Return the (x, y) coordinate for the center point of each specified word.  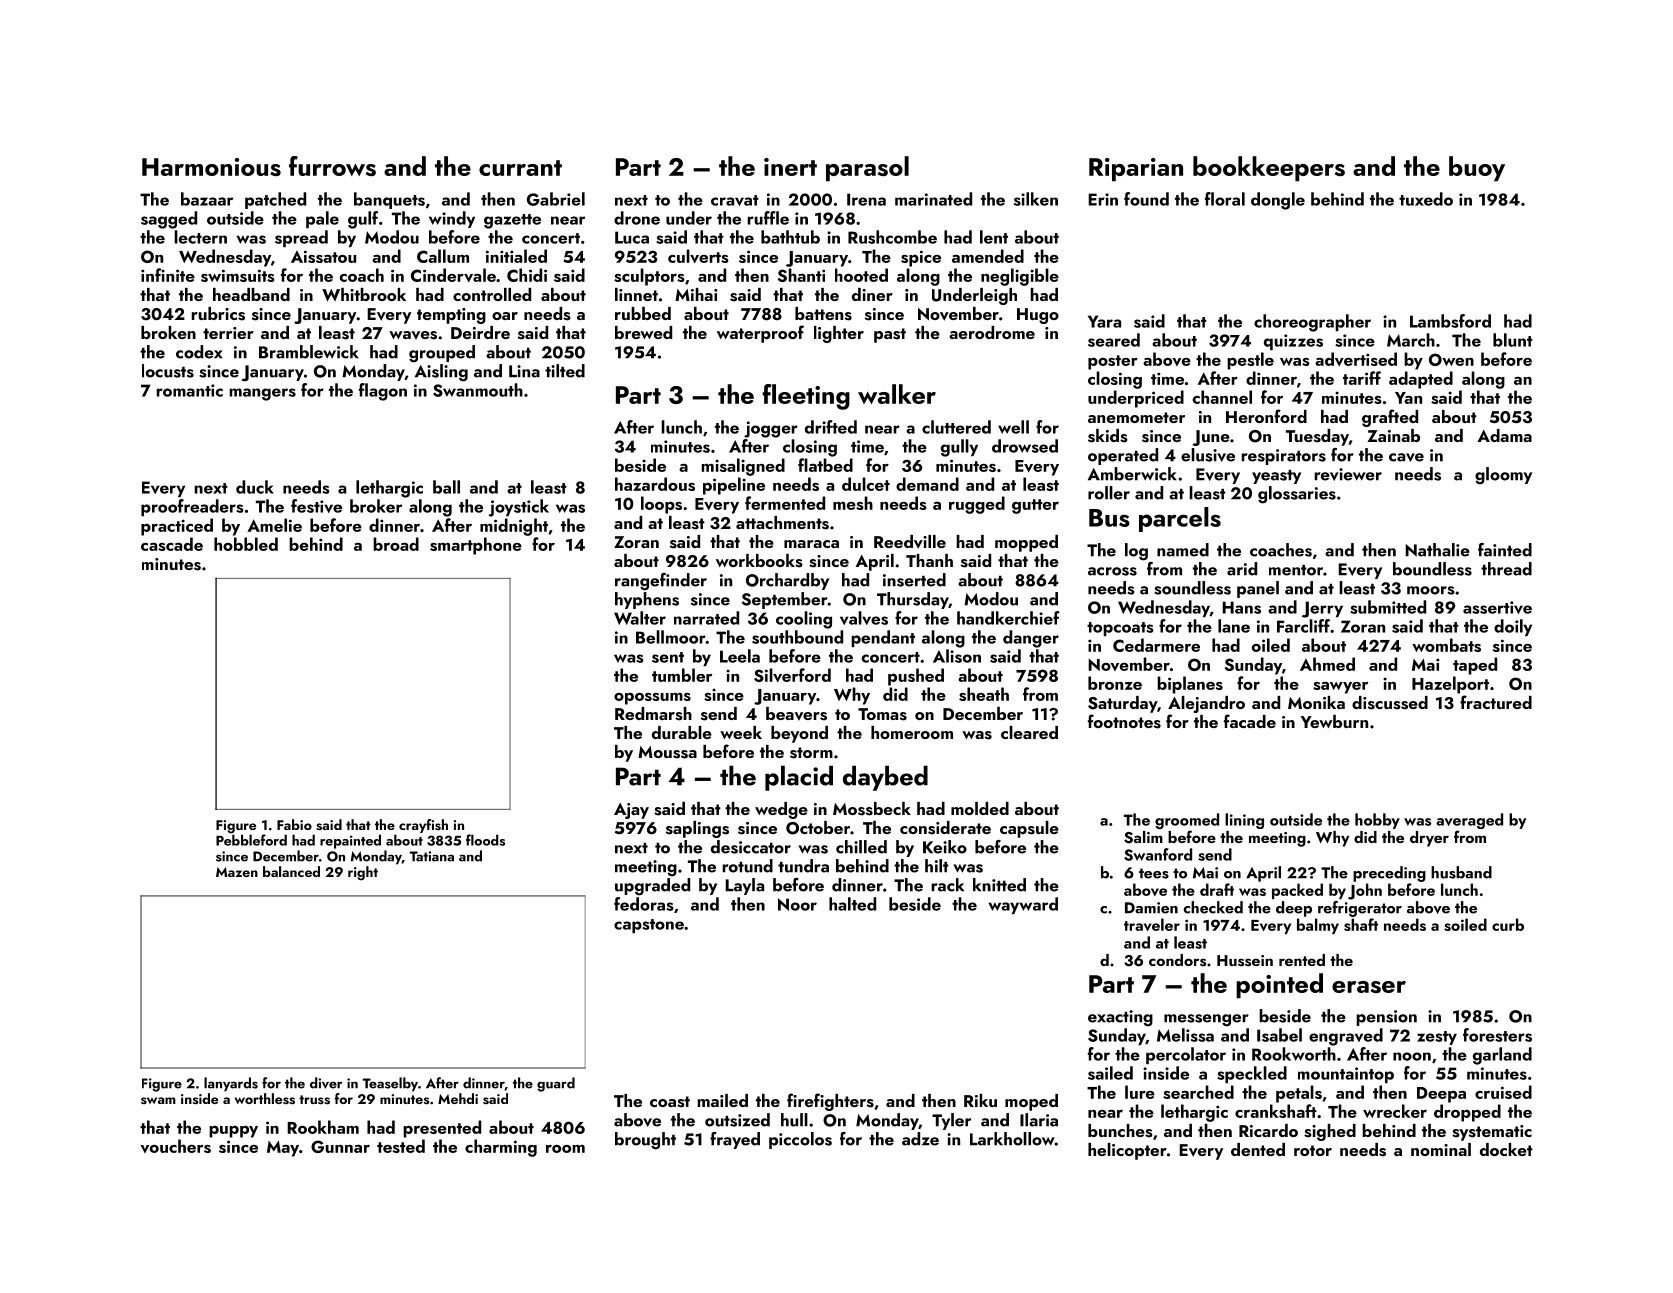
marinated (933, 199)
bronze (1115, 683)
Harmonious (211, 167)
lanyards (231, 1084)
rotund (747, 866)
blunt (1513, 340)
